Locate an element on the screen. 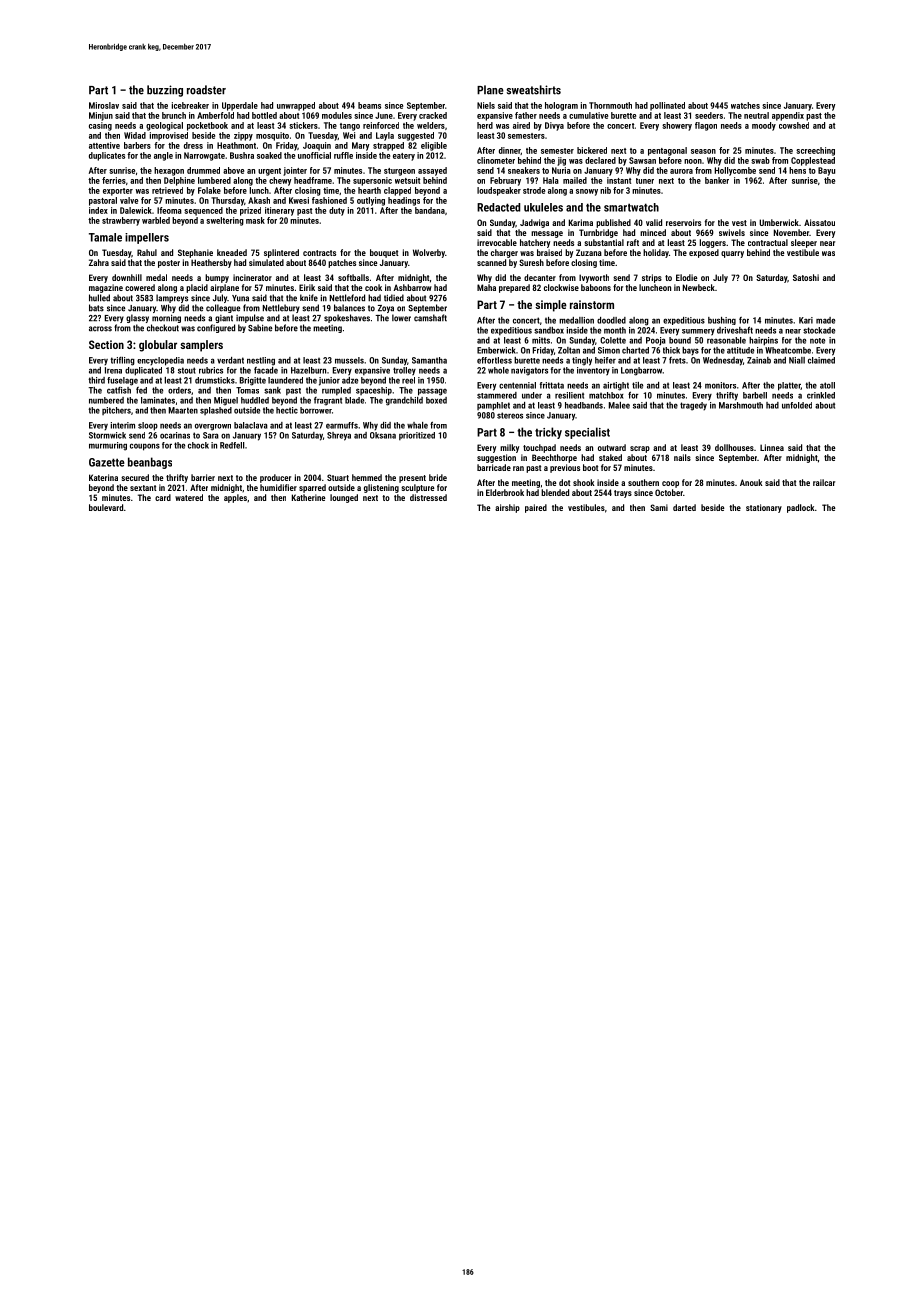 Image resolution: width=924 pixels, height=1308 pixels. Bayu is located at coordinates (826, 171).
